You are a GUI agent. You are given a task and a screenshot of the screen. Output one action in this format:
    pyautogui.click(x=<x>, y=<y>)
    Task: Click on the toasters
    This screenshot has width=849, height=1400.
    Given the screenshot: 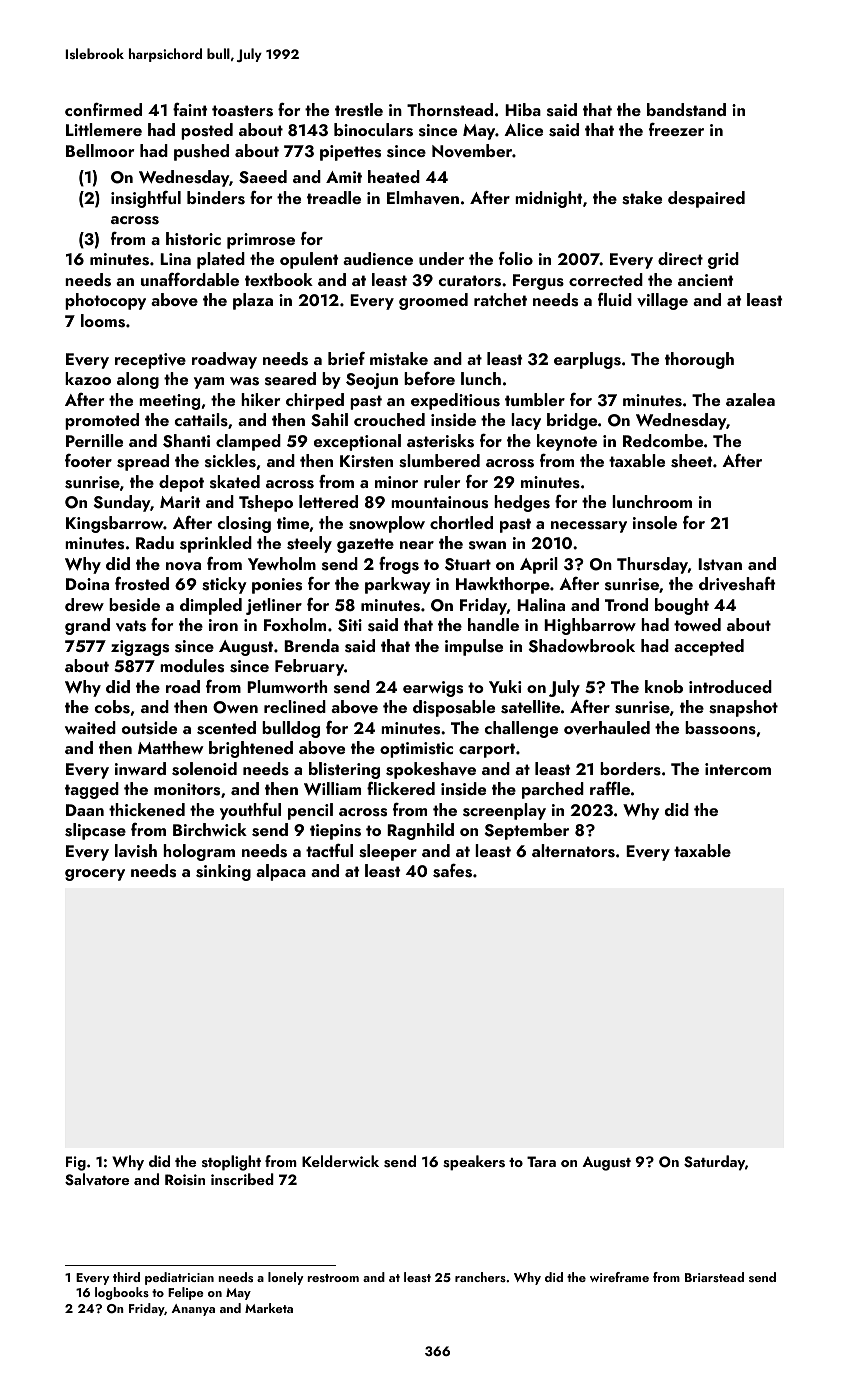 What is the action you would take?
    pyautogui.click(x=242, y=111)
